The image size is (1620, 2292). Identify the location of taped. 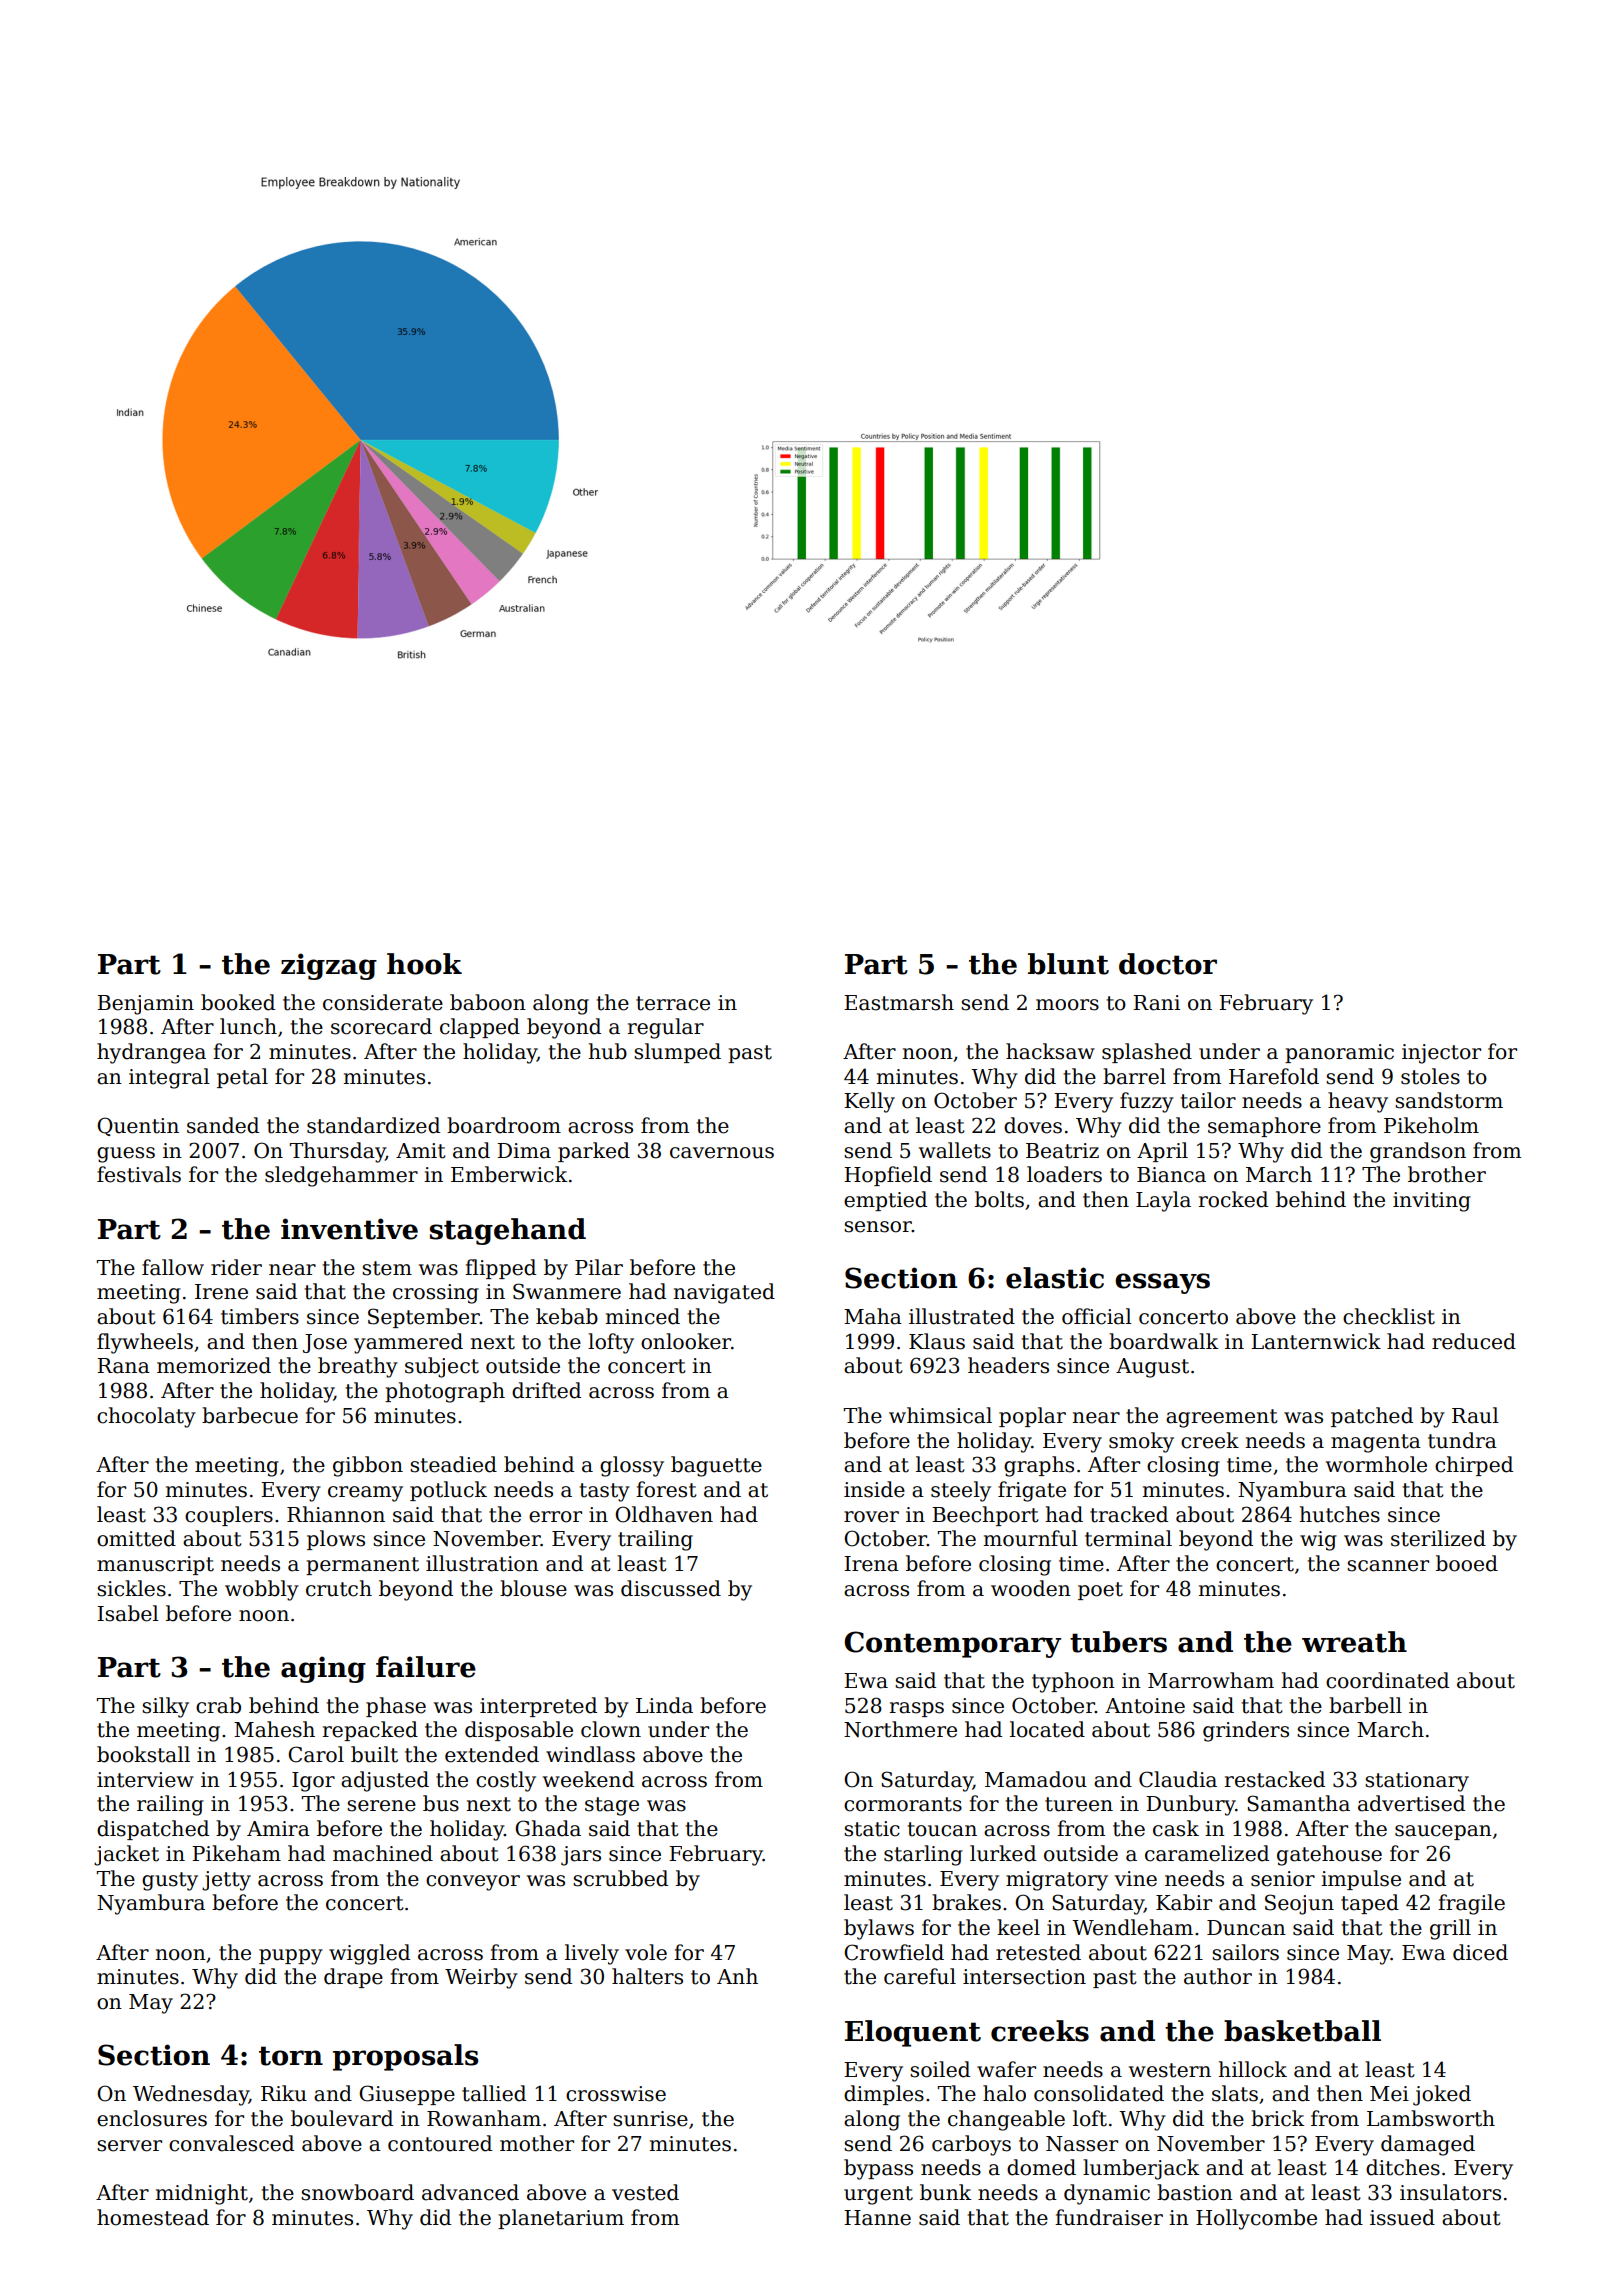
(1370, 1904).
